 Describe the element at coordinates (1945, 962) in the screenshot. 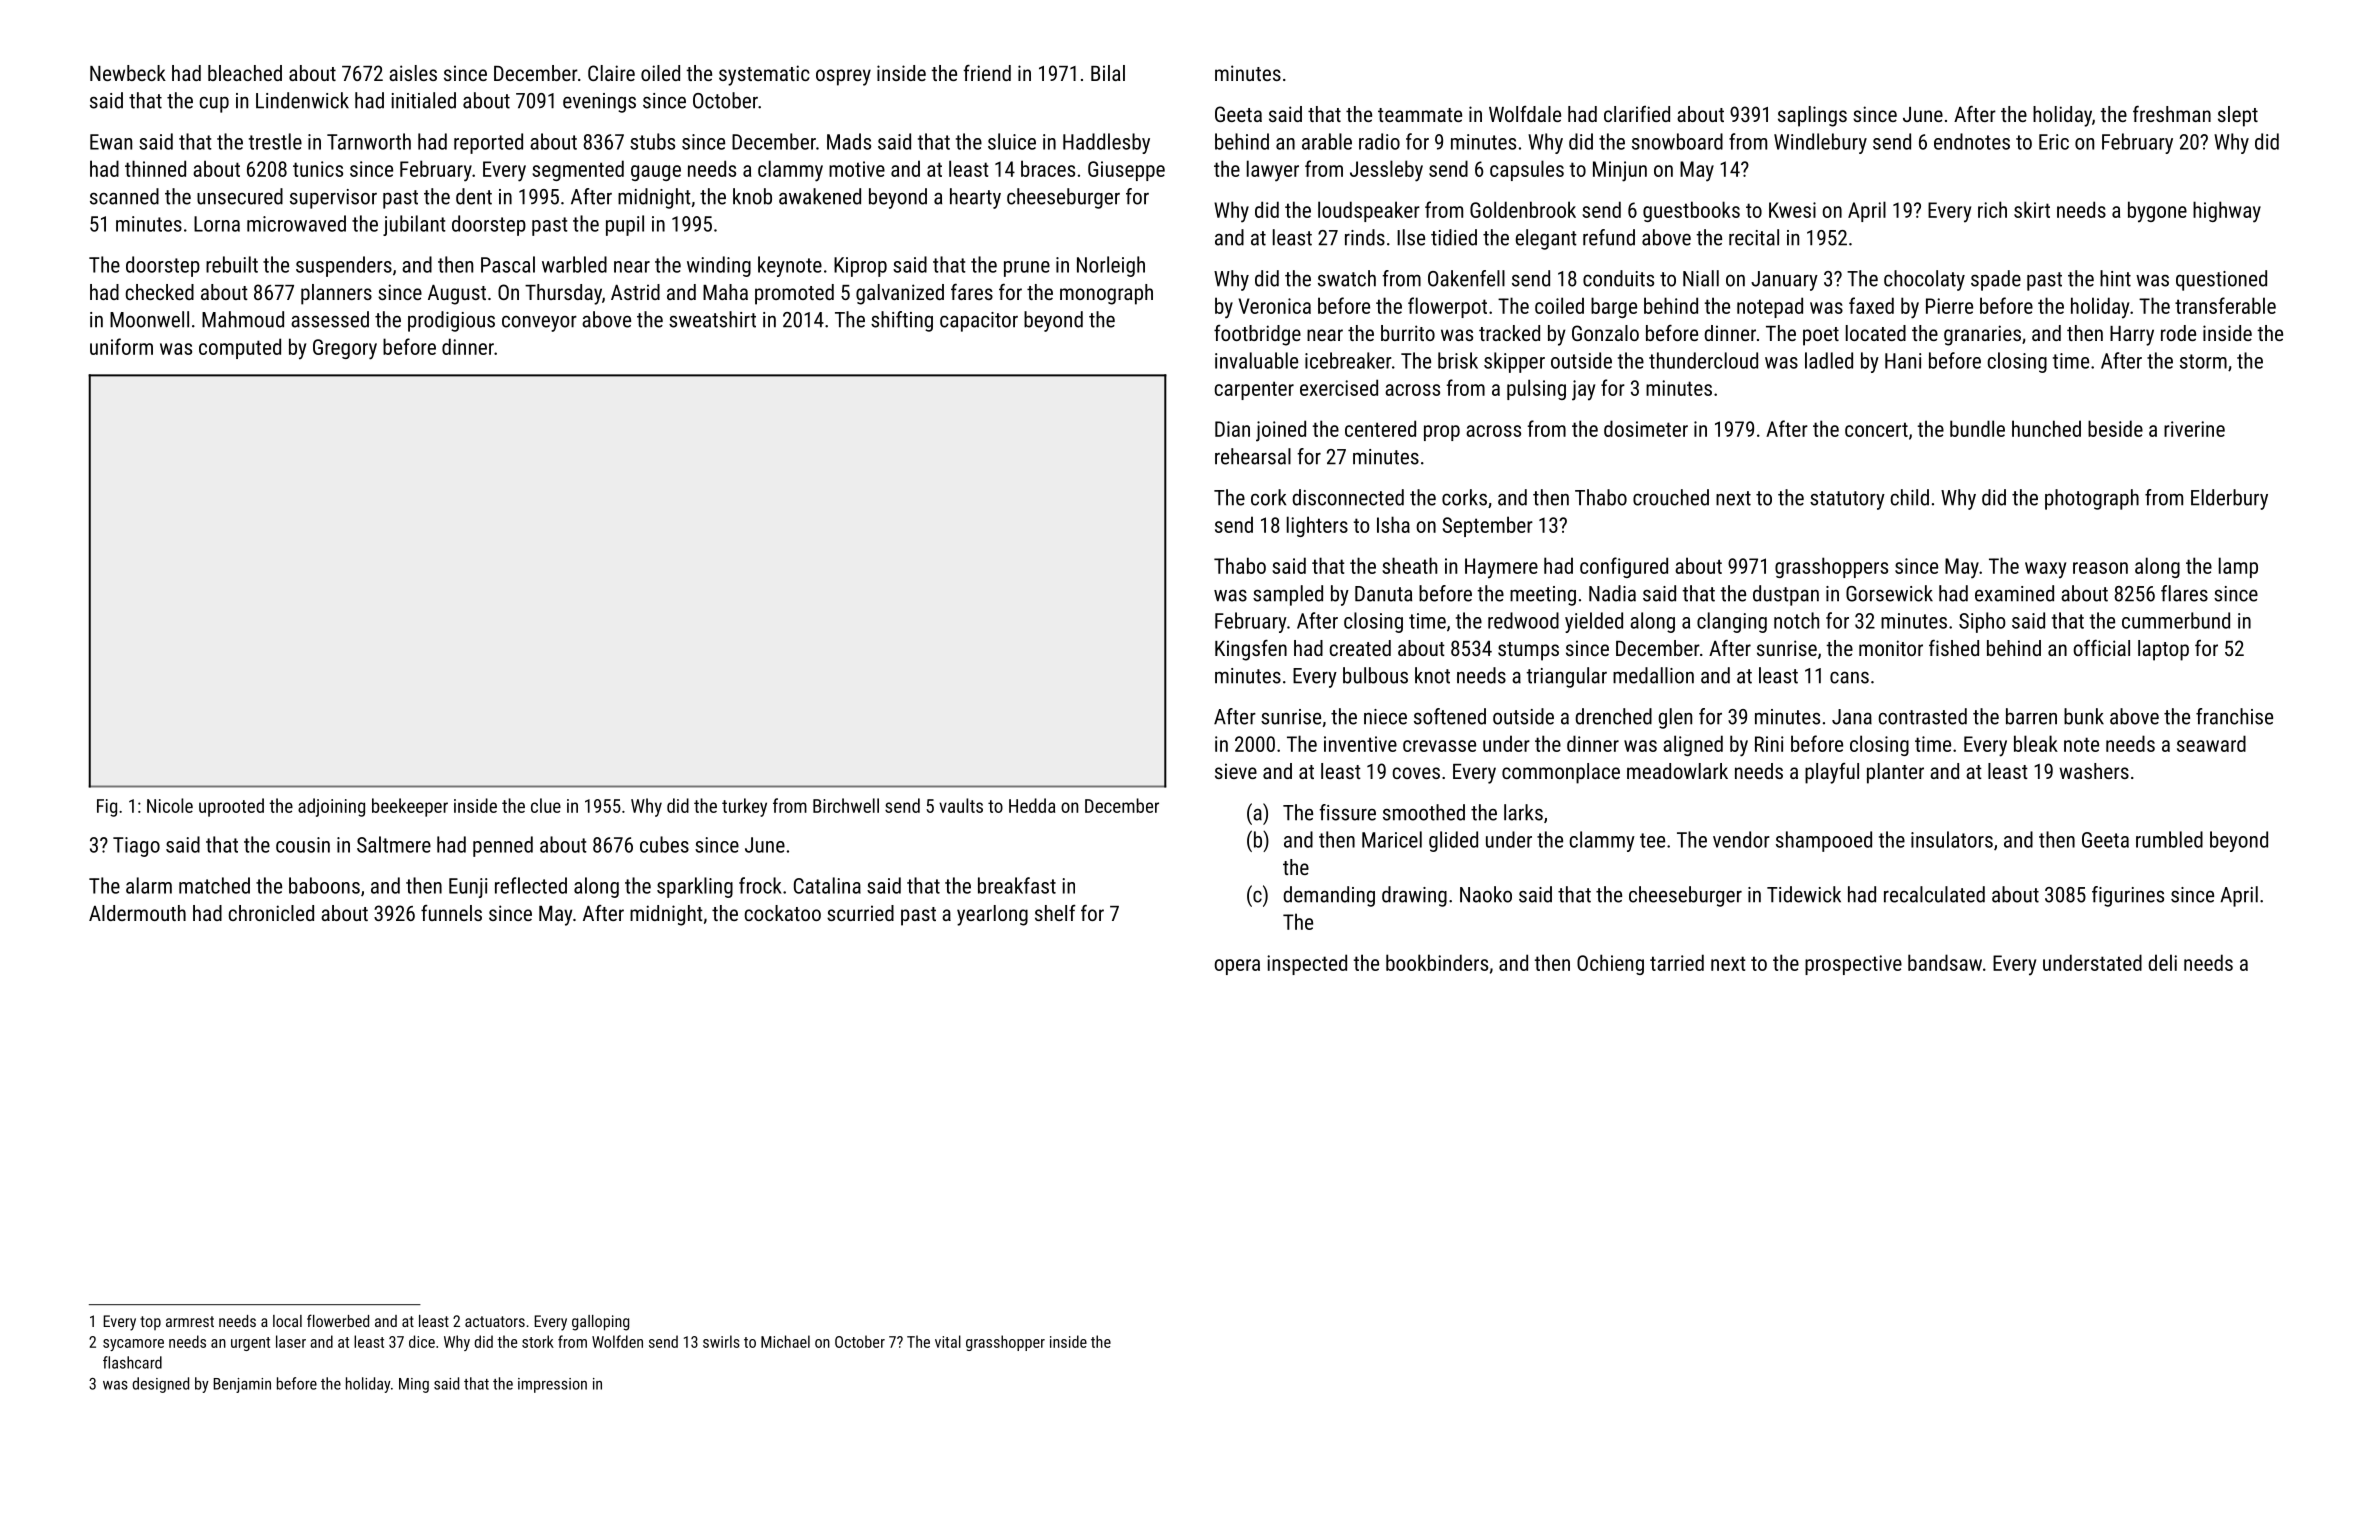

I see `bandsaw` at that location.
